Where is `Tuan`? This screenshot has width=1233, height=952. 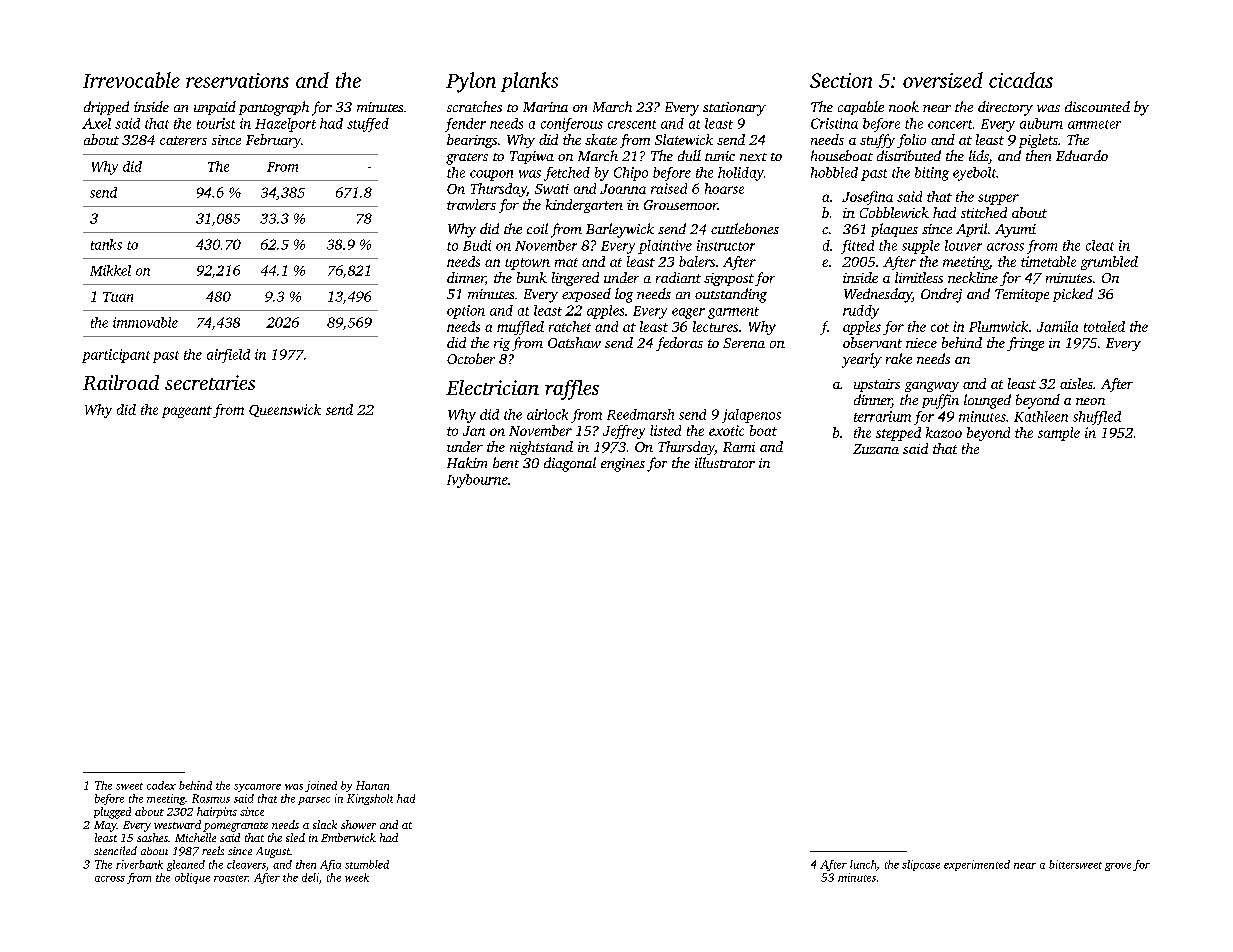
Tuan is located at coordinates (118, 297).
